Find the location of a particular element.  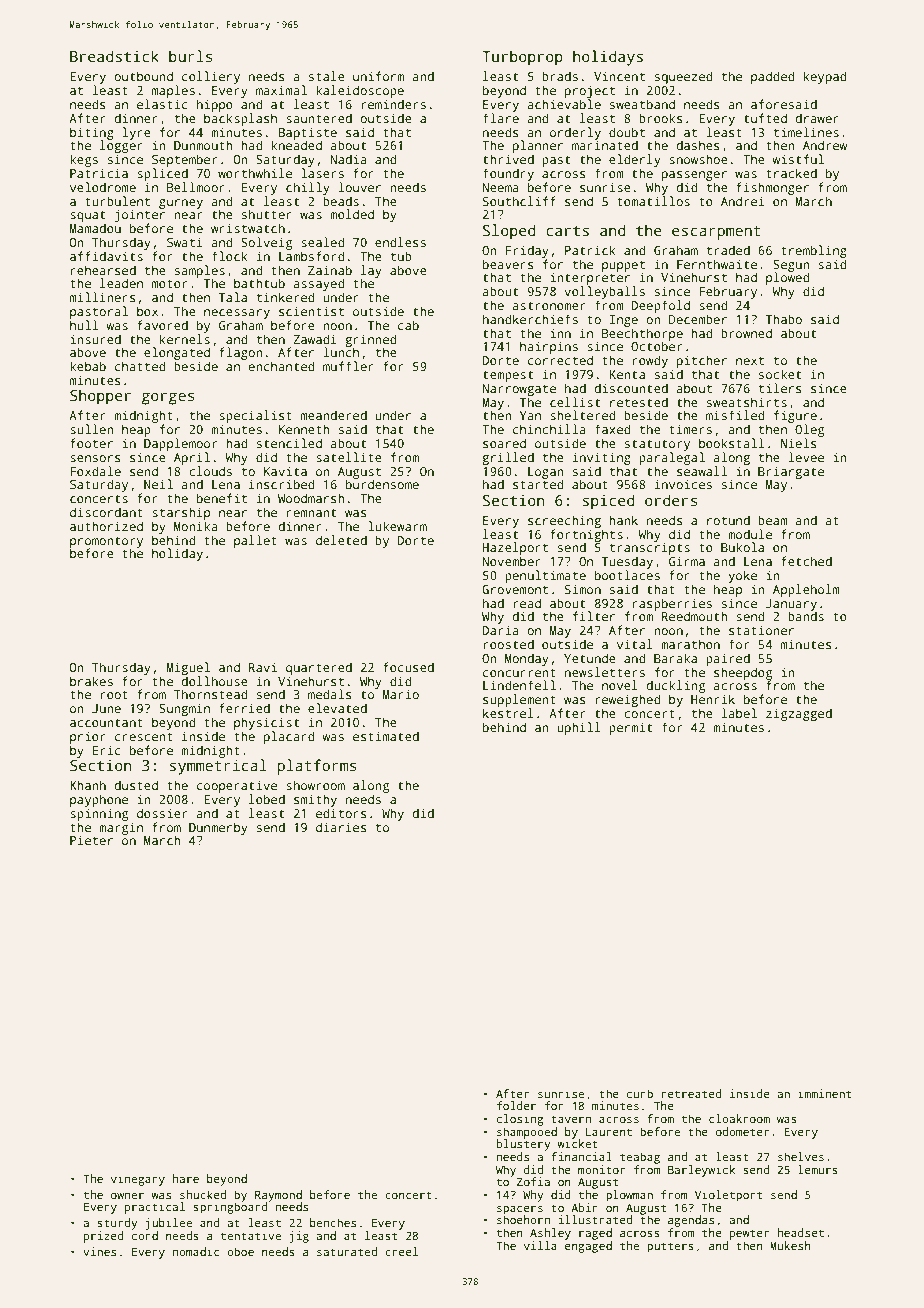

rotund is located at coordinates (728, 520).
